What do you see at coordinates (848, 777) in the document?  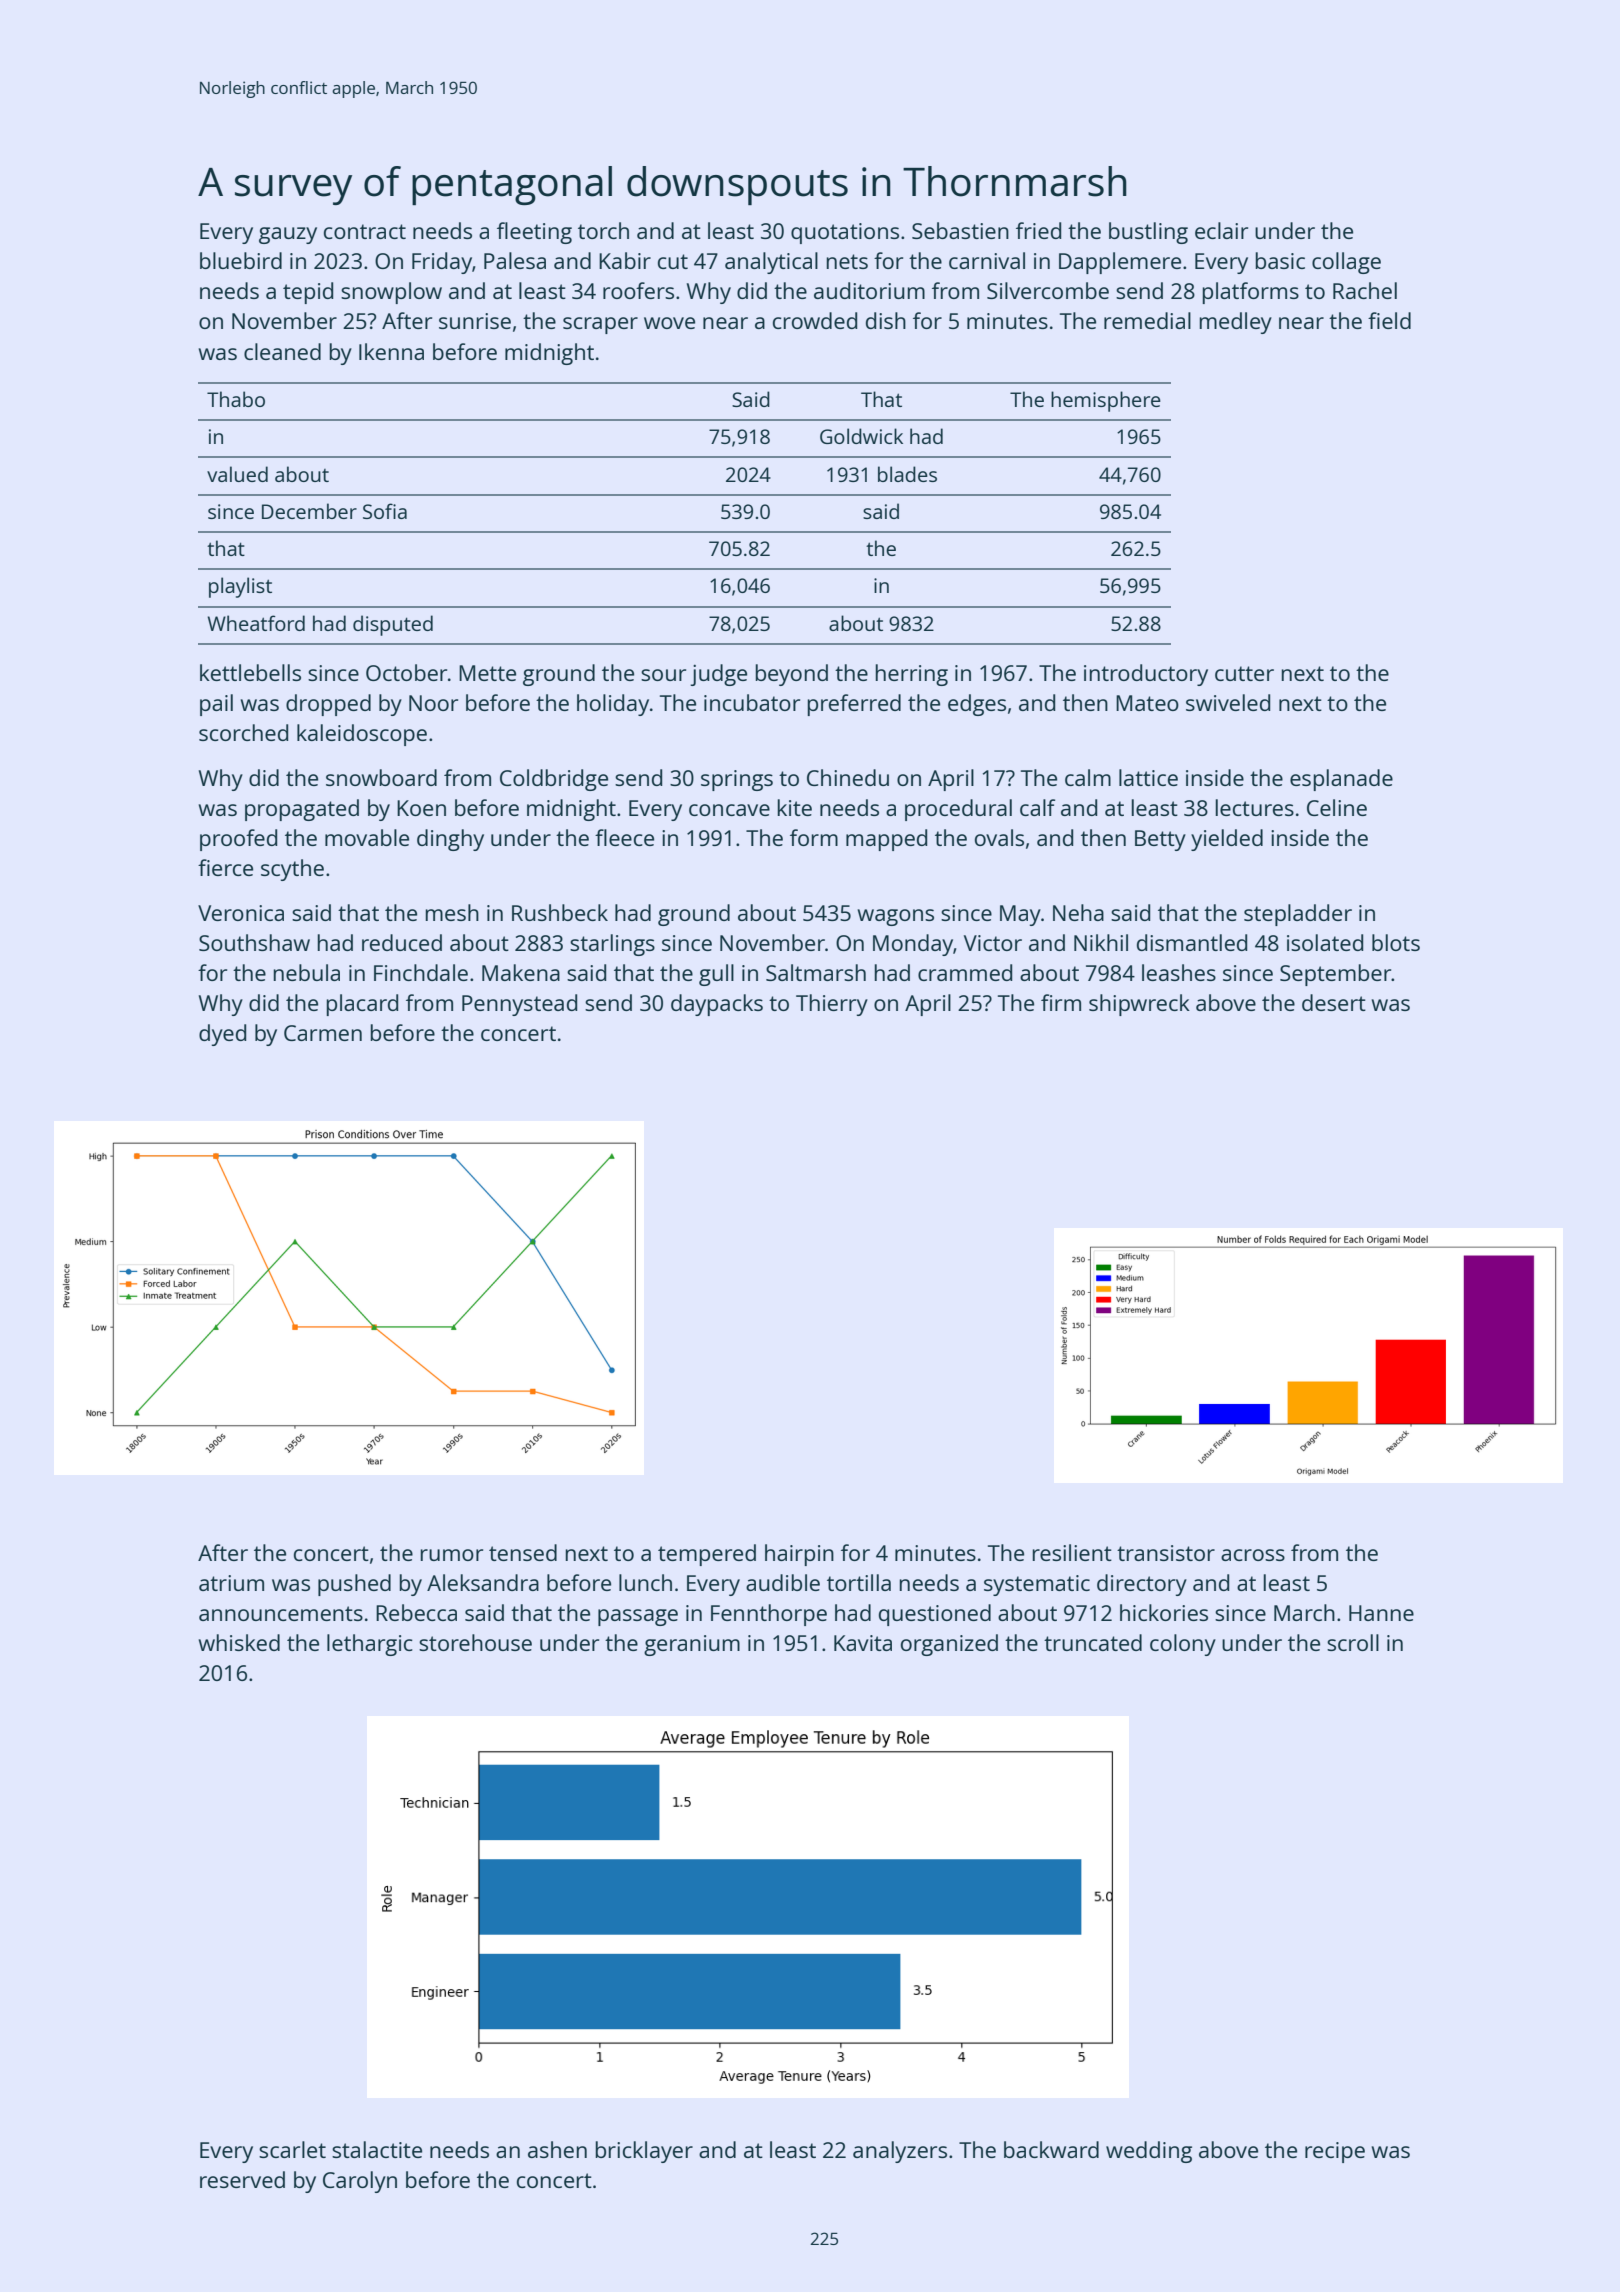 I see `Chinedu` at bounding box center [848, 777].
